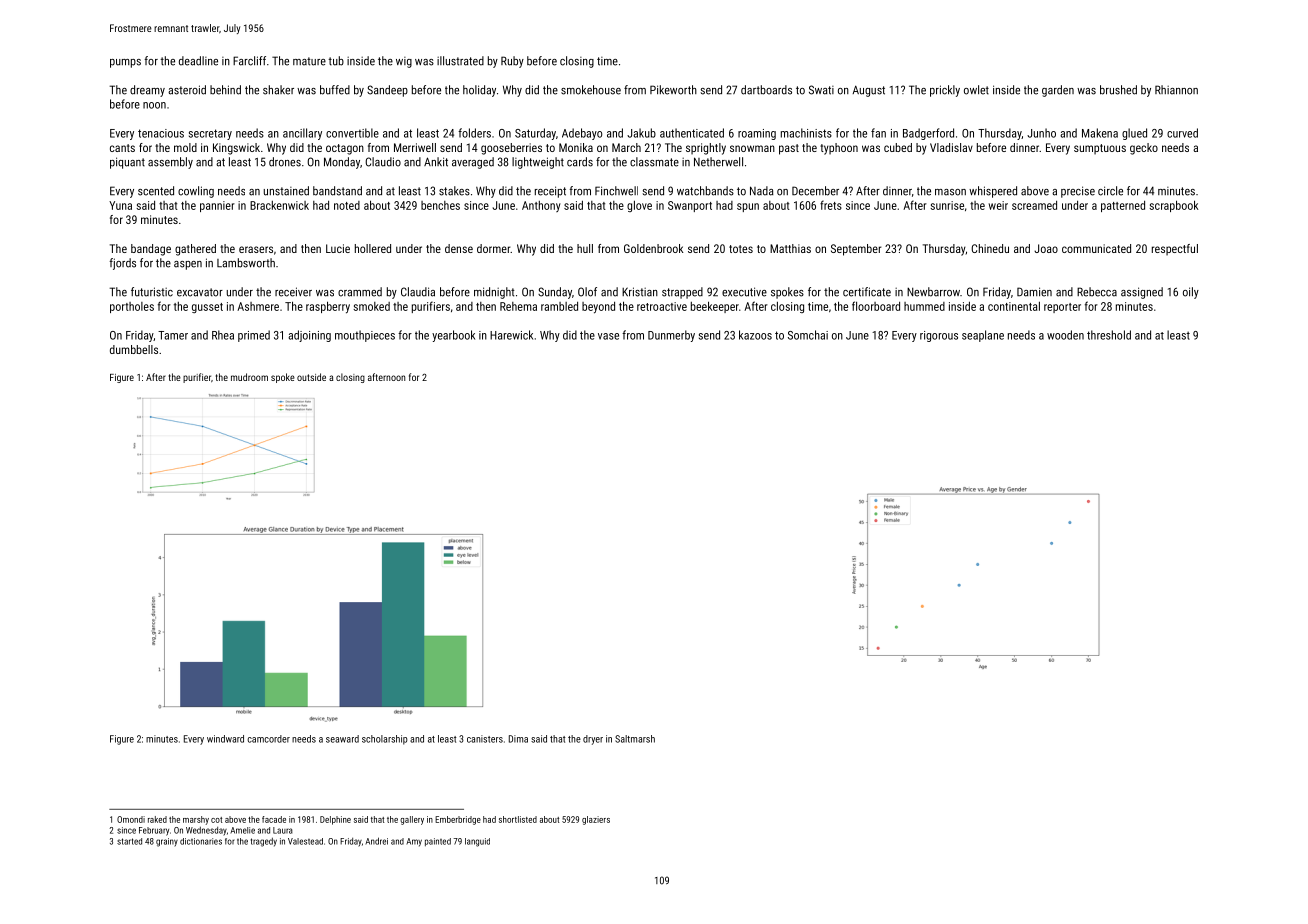  What do you see at coordinates (345, 149) in the document?
I see `octagon` at bounding box center [345, 149].
